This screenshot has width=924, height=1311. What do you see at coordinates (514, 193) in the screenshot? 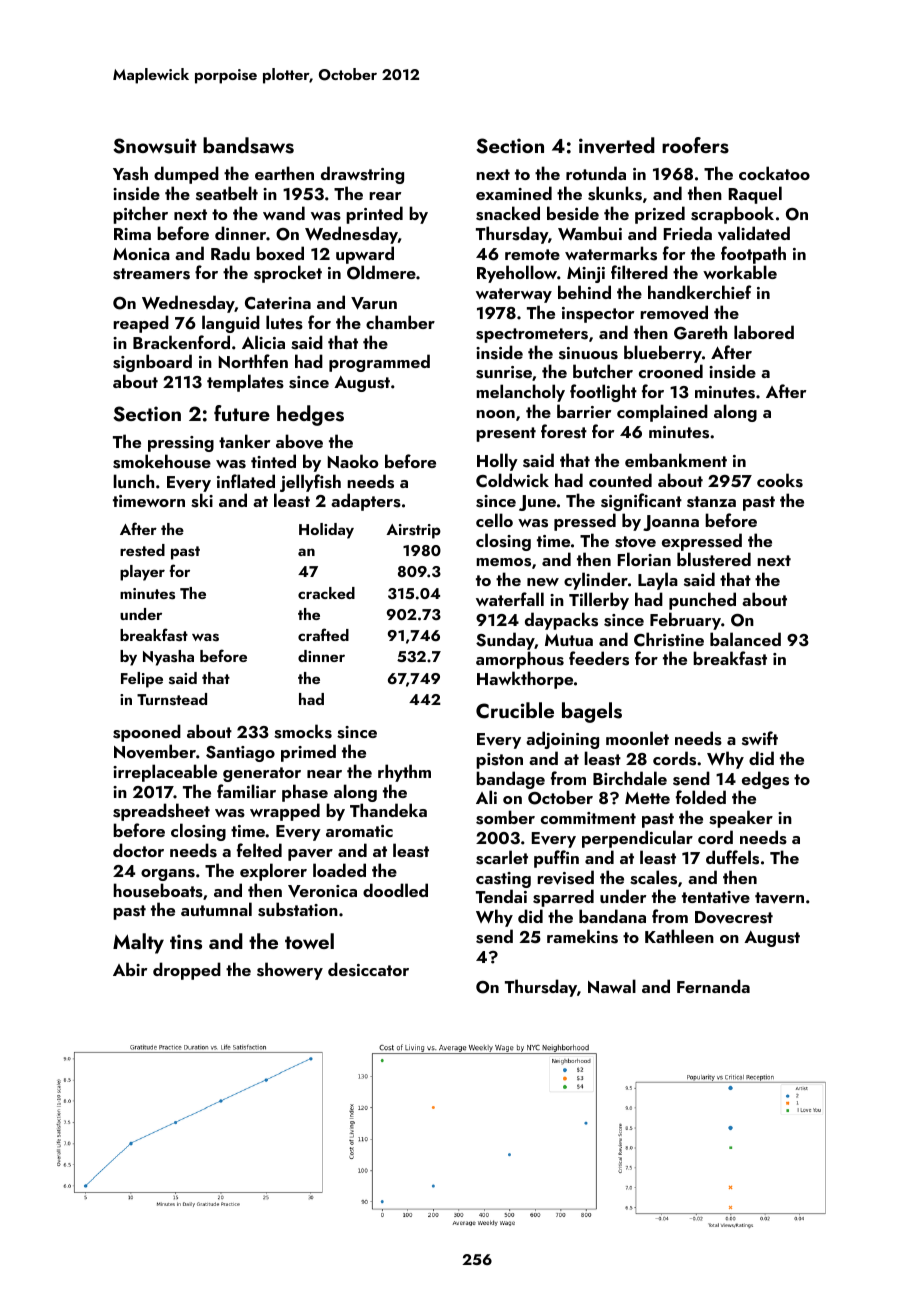
I see `examined` at bounding box center [514, 193].
